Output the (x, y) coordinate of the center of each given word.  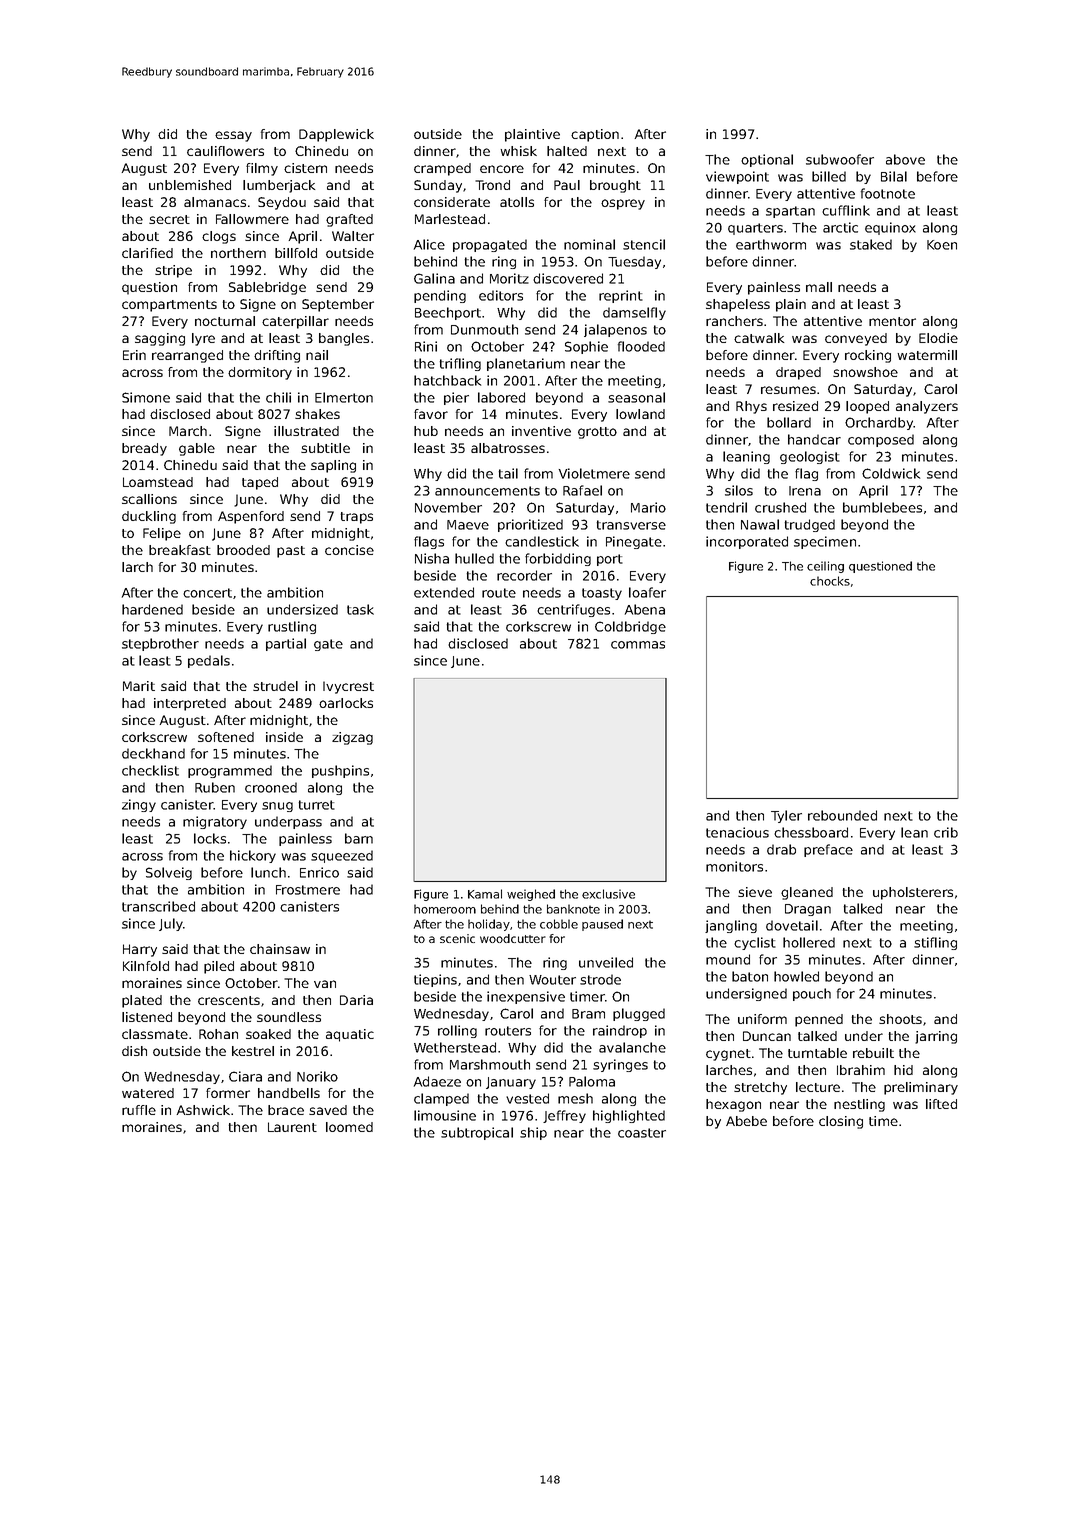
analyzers (927, 407)
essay (233, 136)
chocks (830, 581)
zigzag (352, 738)
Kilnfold (146, 966)
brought (615, 186)
